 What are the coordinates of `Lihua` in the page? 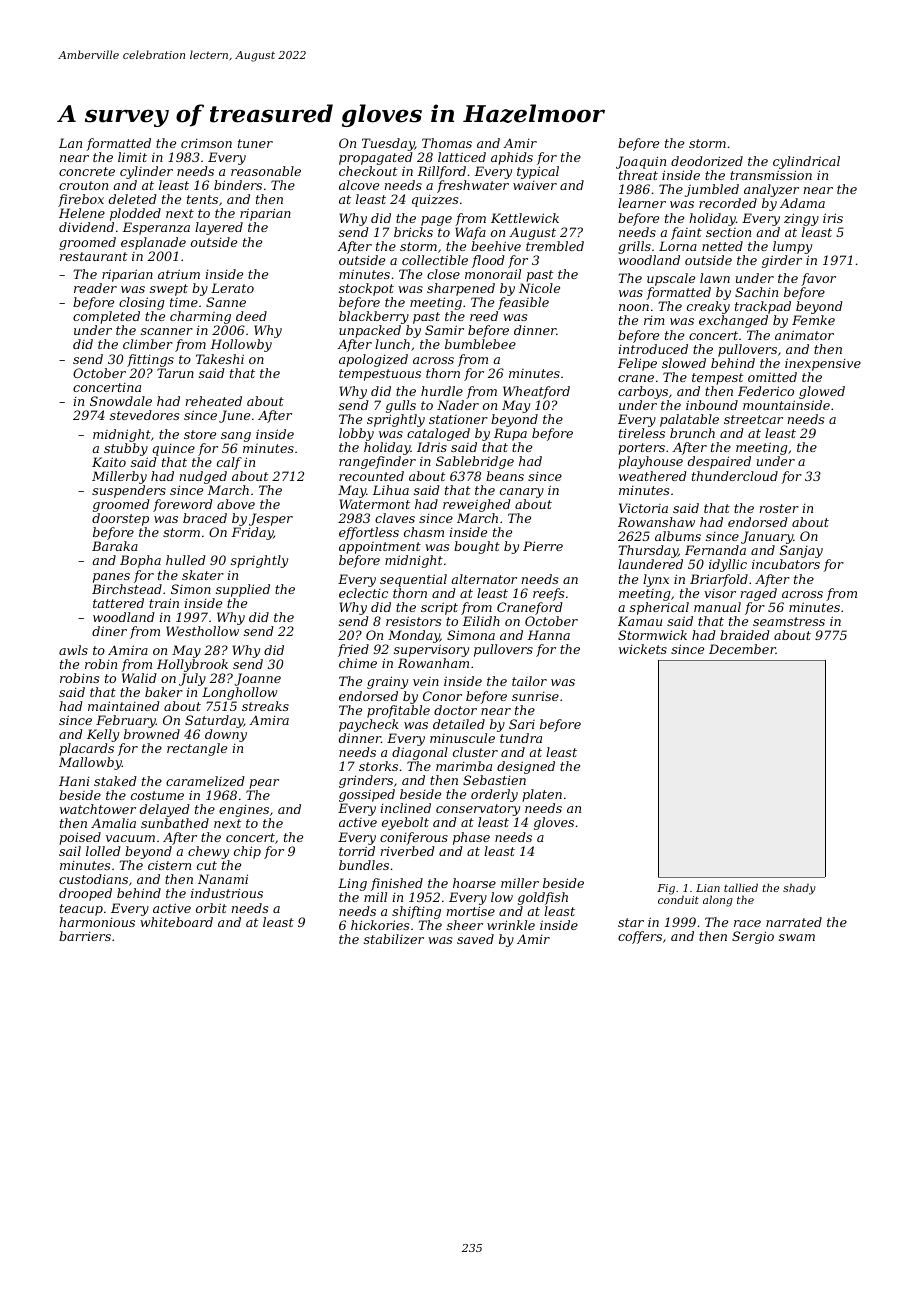 It's located at (390, 490).
